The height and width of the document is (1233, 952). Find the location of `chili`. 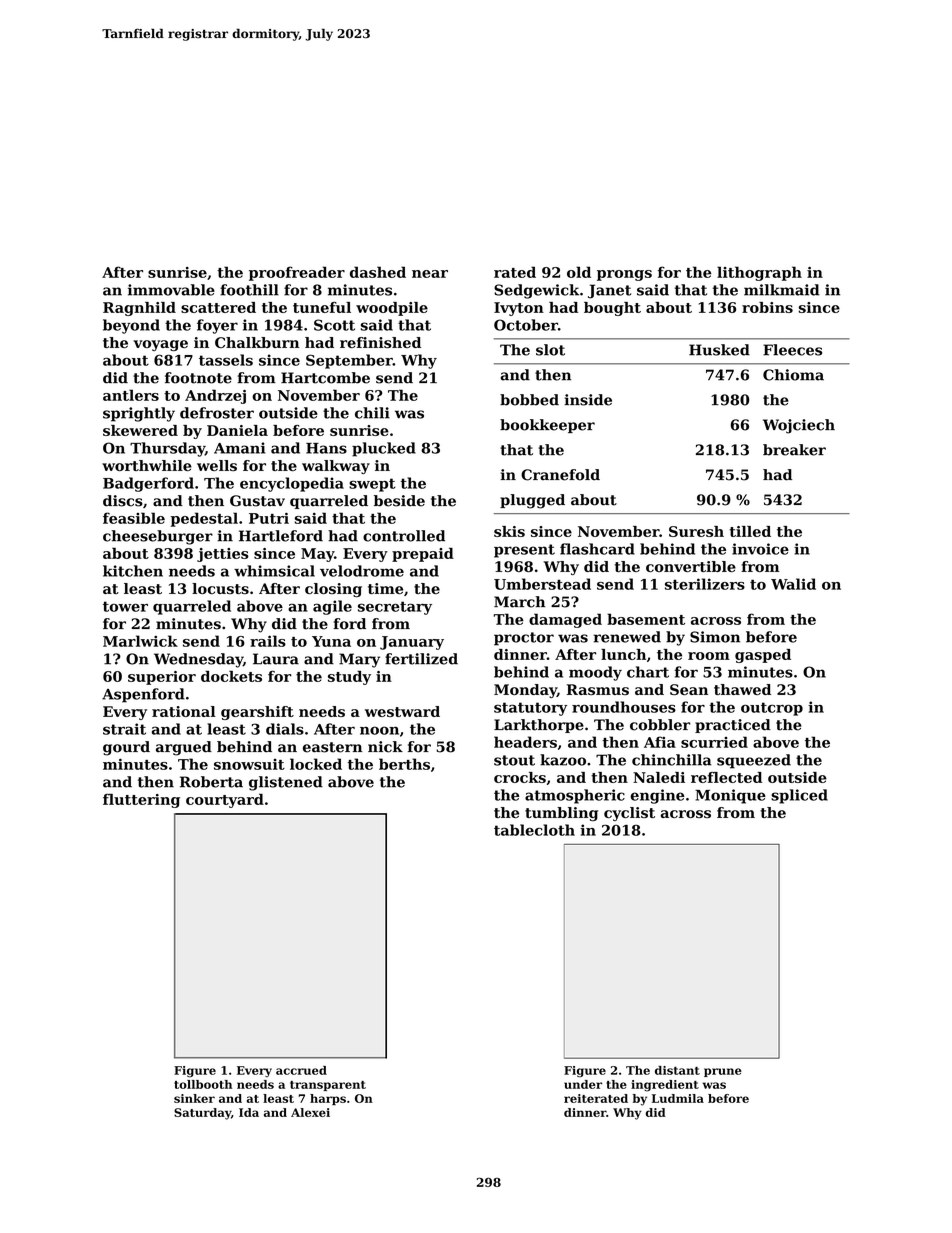

chili is located at coordinates (372, 413).
